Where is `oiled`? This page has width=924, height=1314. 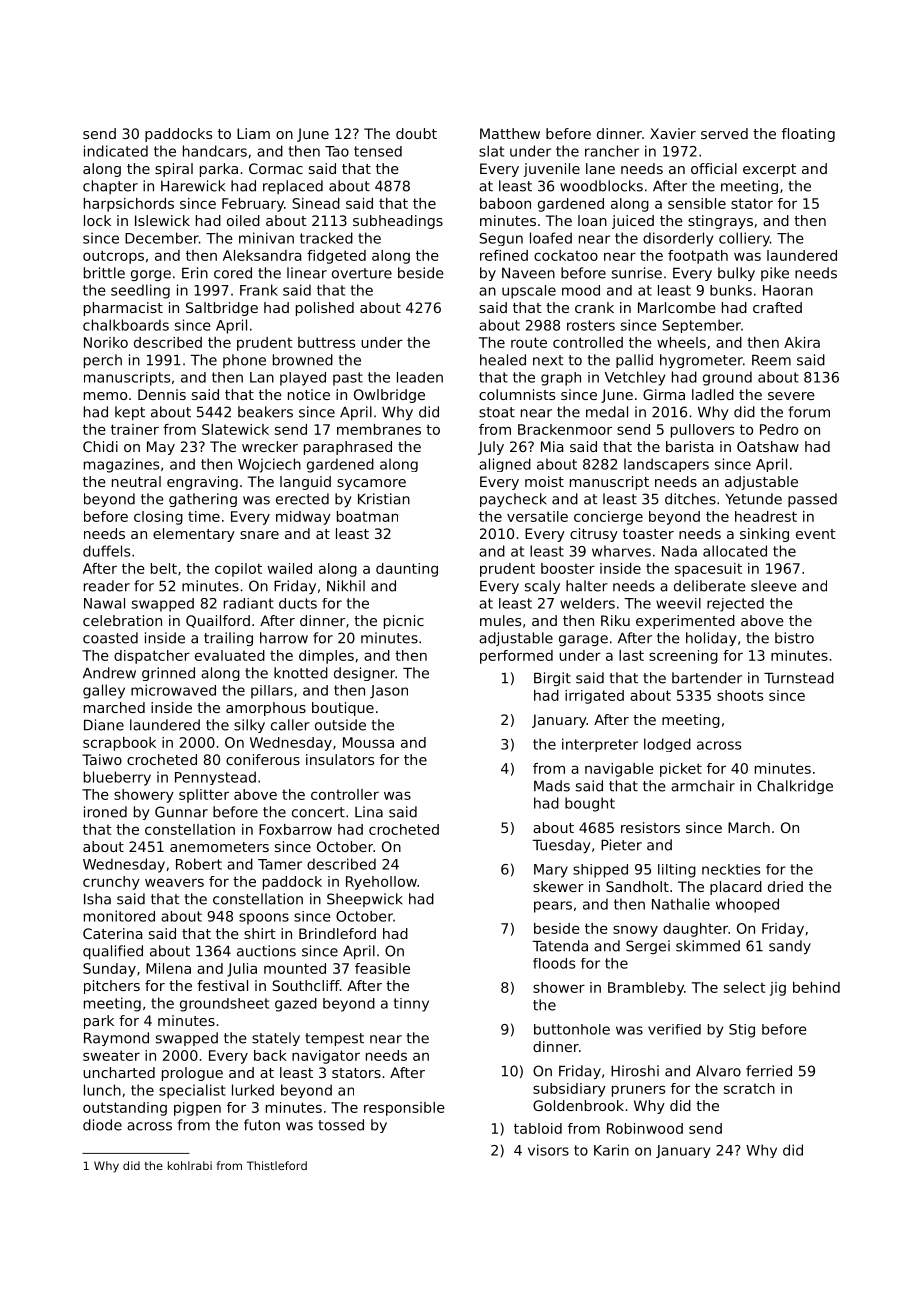
oiled is located at coordinates (243, 220).
